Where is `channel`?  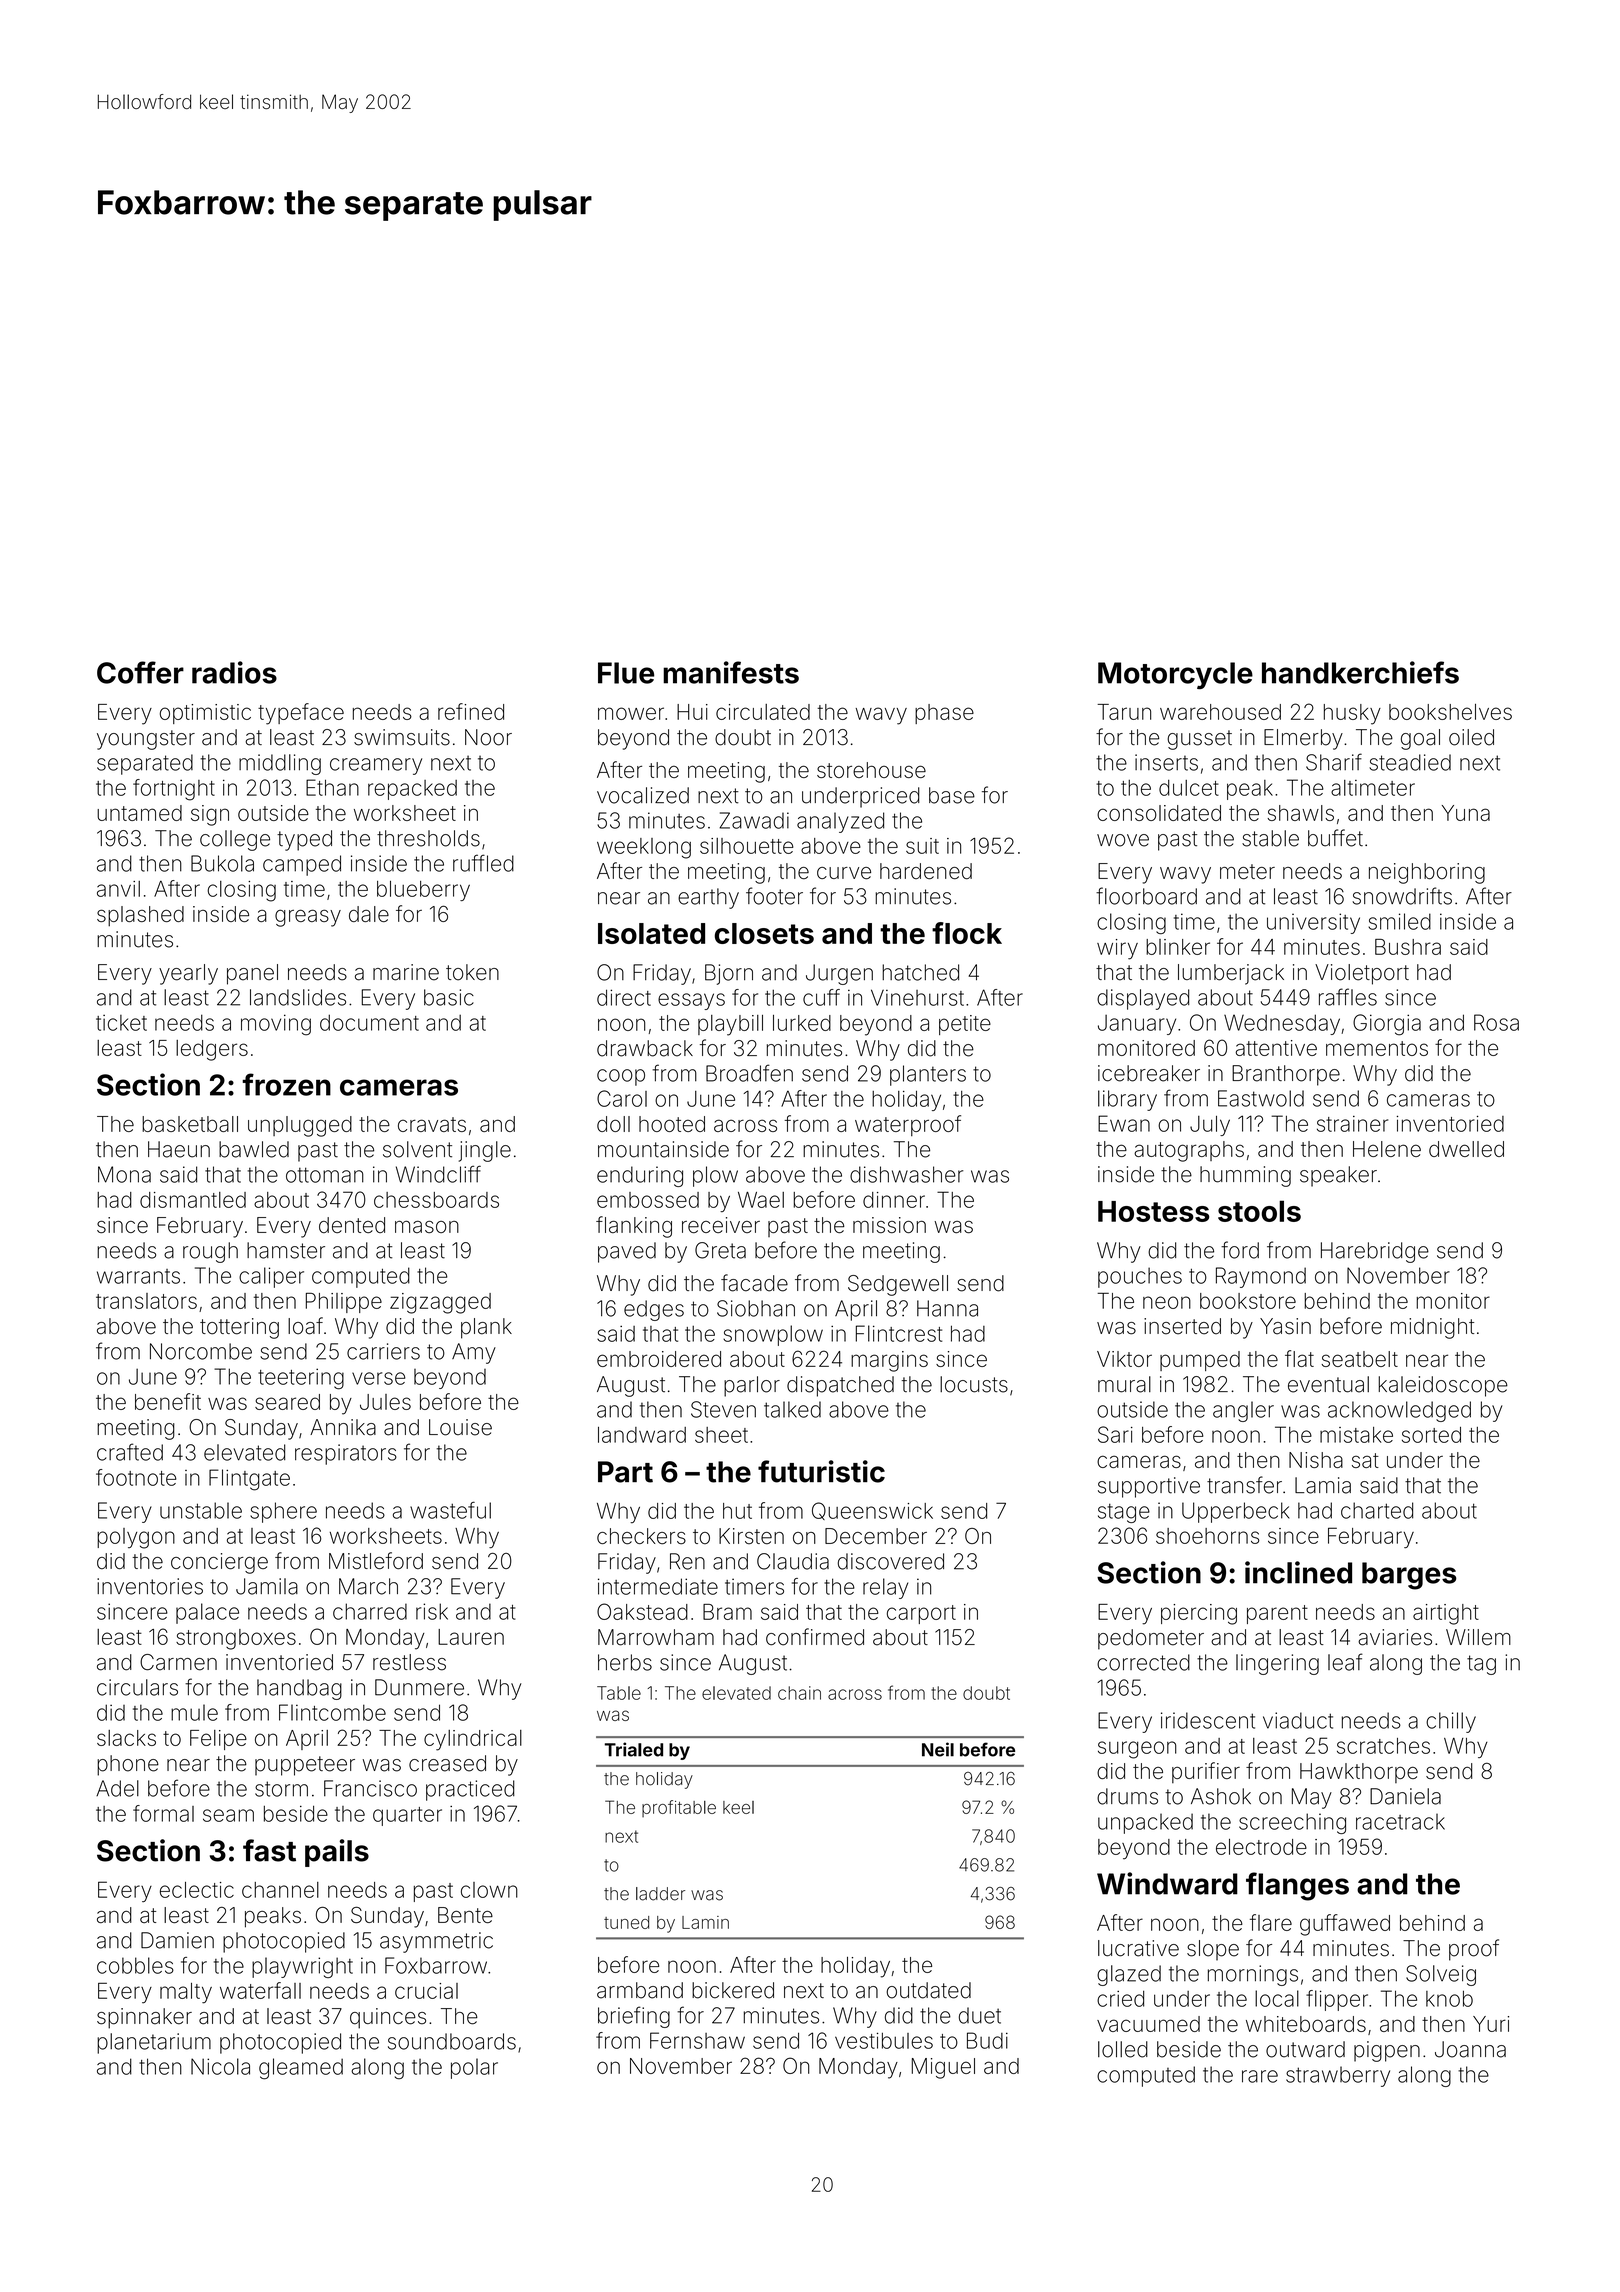
channel is located at coordinates (280, 1890).
